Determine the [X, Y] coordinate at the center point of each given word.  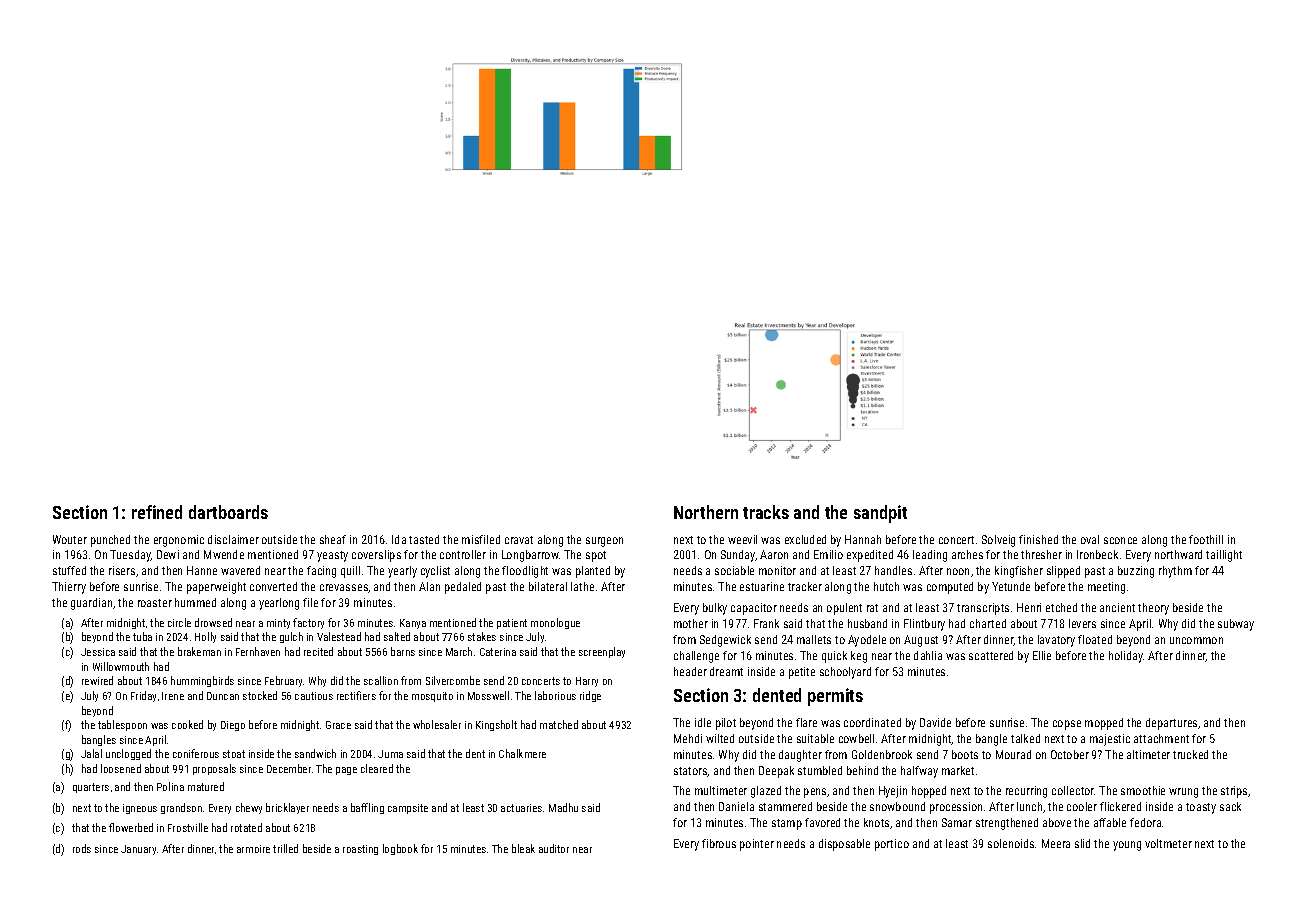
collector [1073, 790]
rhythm [1175, 572]
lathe [582, 586]
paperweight [216, 588]
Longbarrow [530, 556]
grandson [181, 808]
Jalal [91, 753]
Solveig [998, 541]
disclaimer [233, 539]
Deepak [776, 772]
